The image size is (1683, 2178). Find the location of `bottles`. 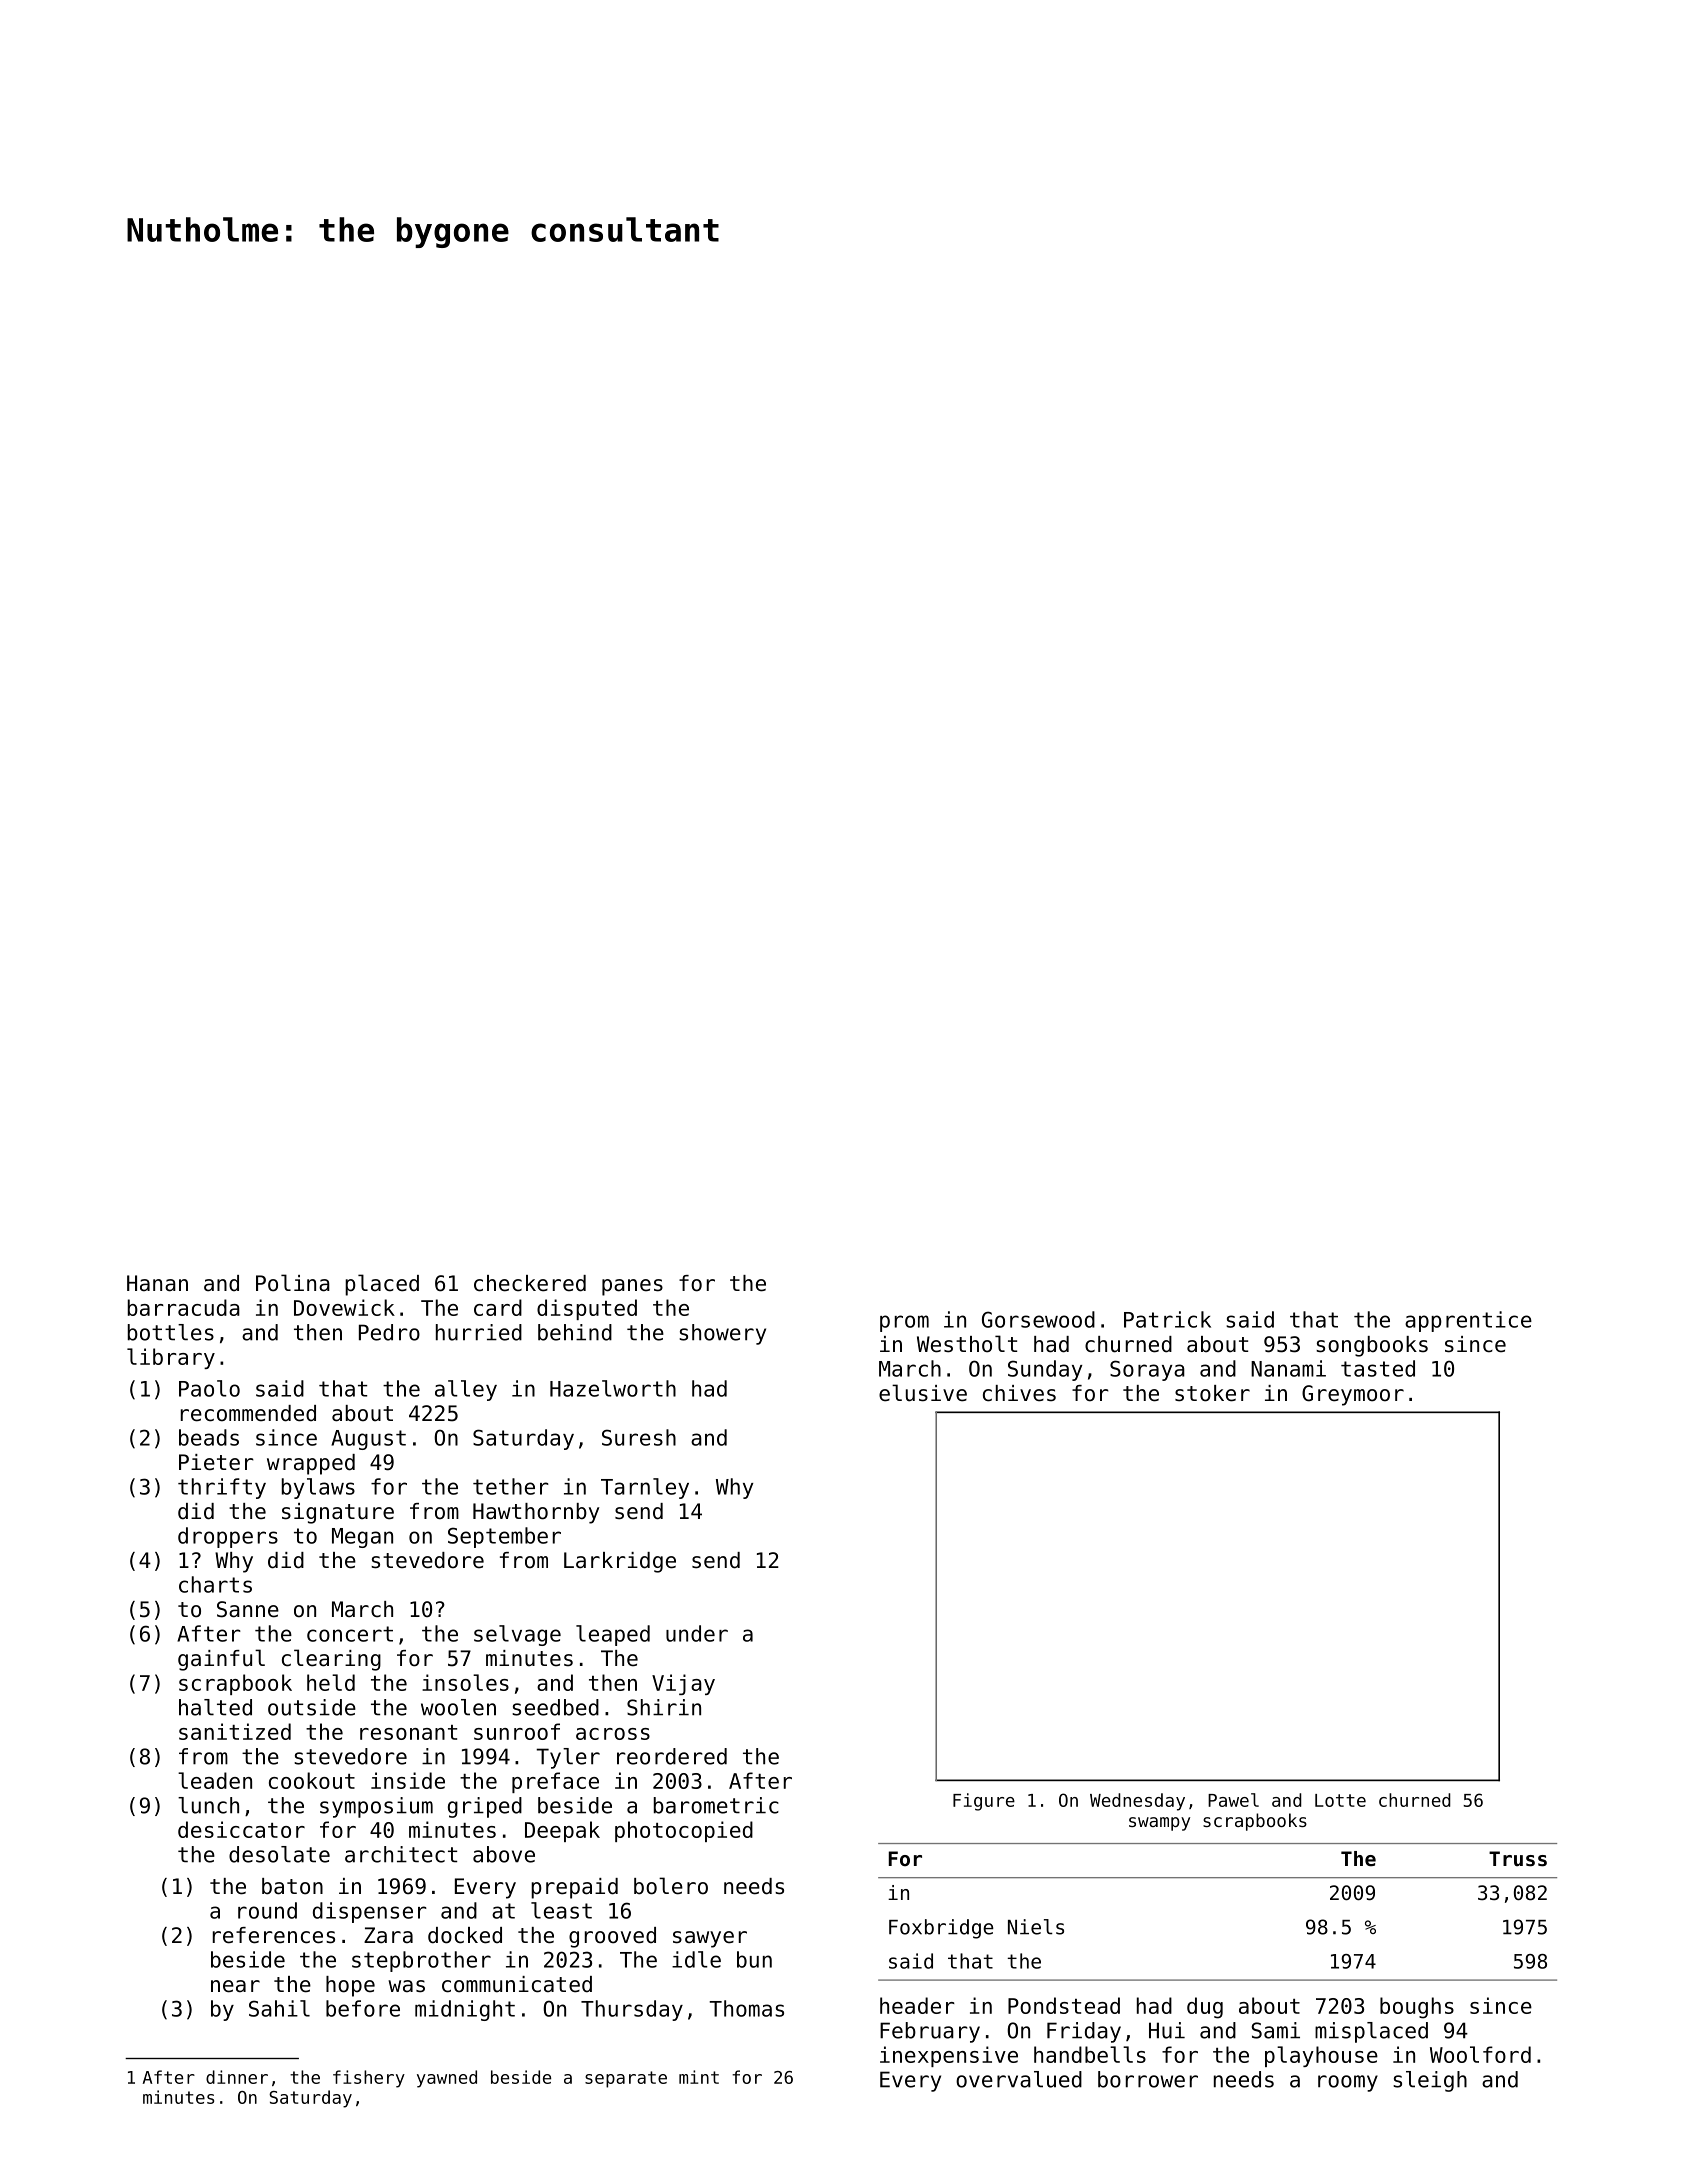

bottles is located at coordinates (171, 1332).
